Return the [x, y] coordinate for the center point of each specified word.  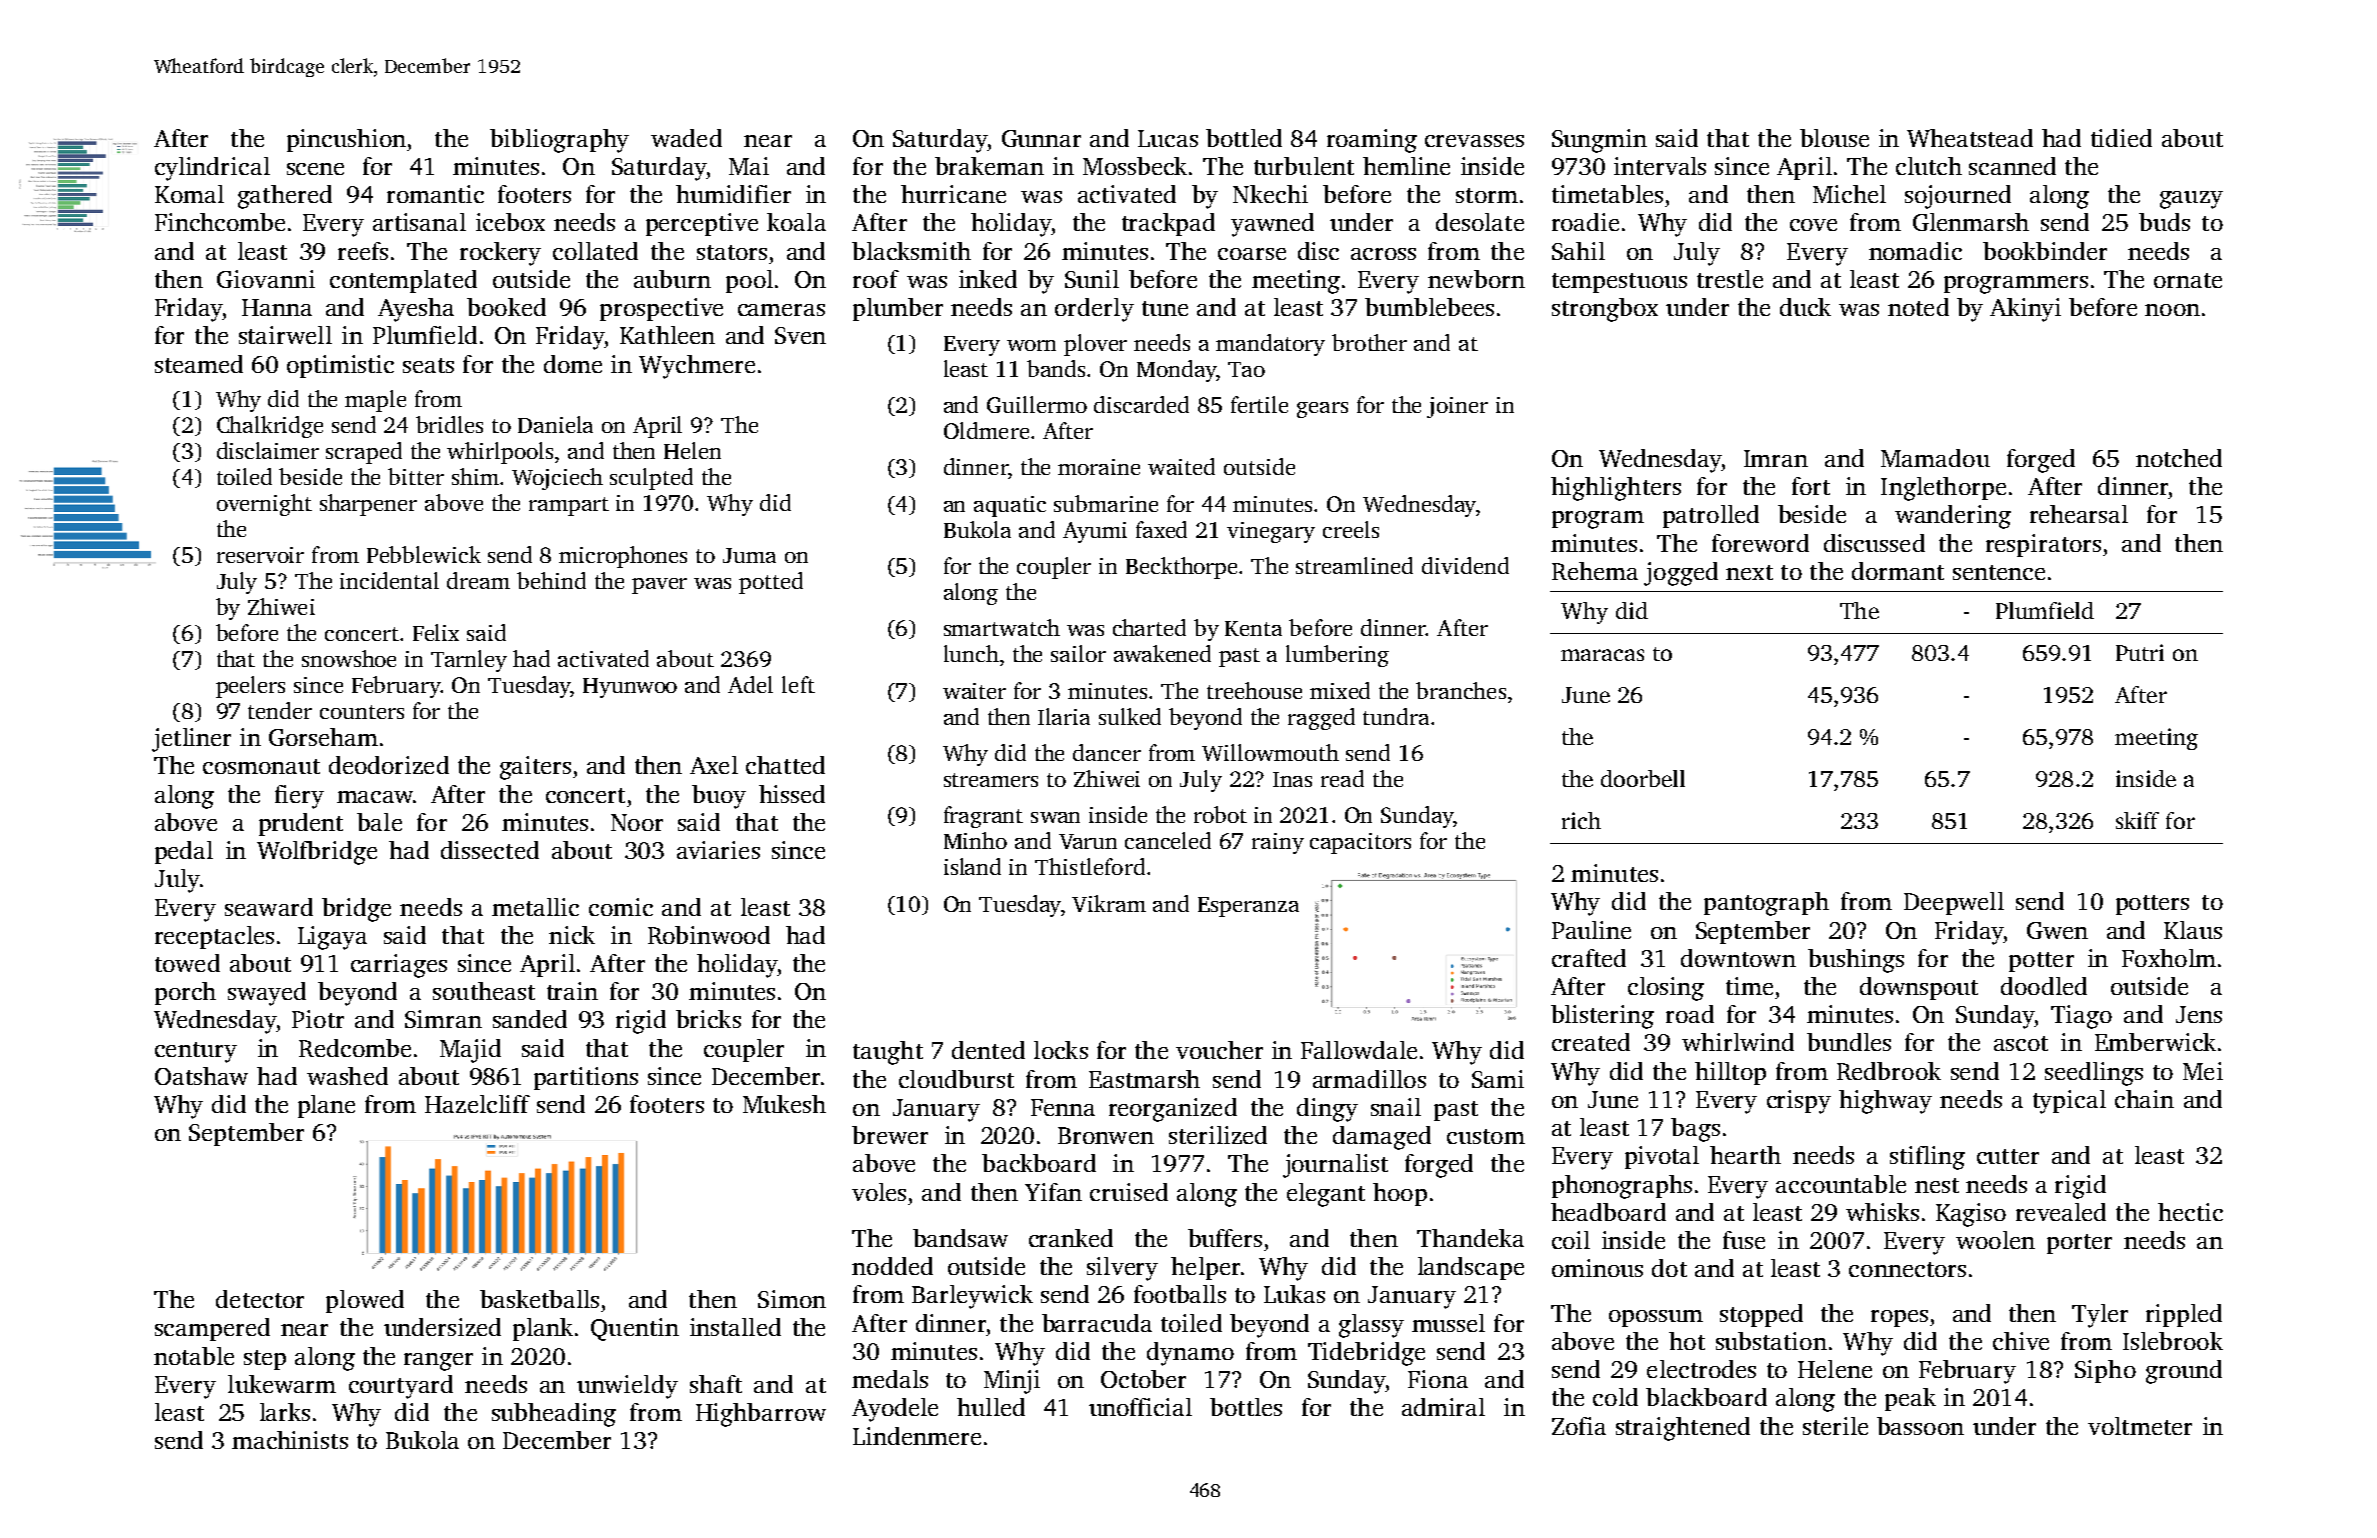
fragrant [983, 817]
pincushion [346, 140]
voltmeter [2140, 1426]
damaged [1382, 1138]
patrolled [1711, 516]
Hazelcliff [477, 1104]
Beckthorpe [1181, 568]
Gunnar [1041, 138]
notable [194, 1356]
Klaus [2193, 930]
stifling [1927, 1158]
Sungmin [1599, 141]
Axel [714, 765]
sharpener [368, 505]
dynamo [1190, 1354]
